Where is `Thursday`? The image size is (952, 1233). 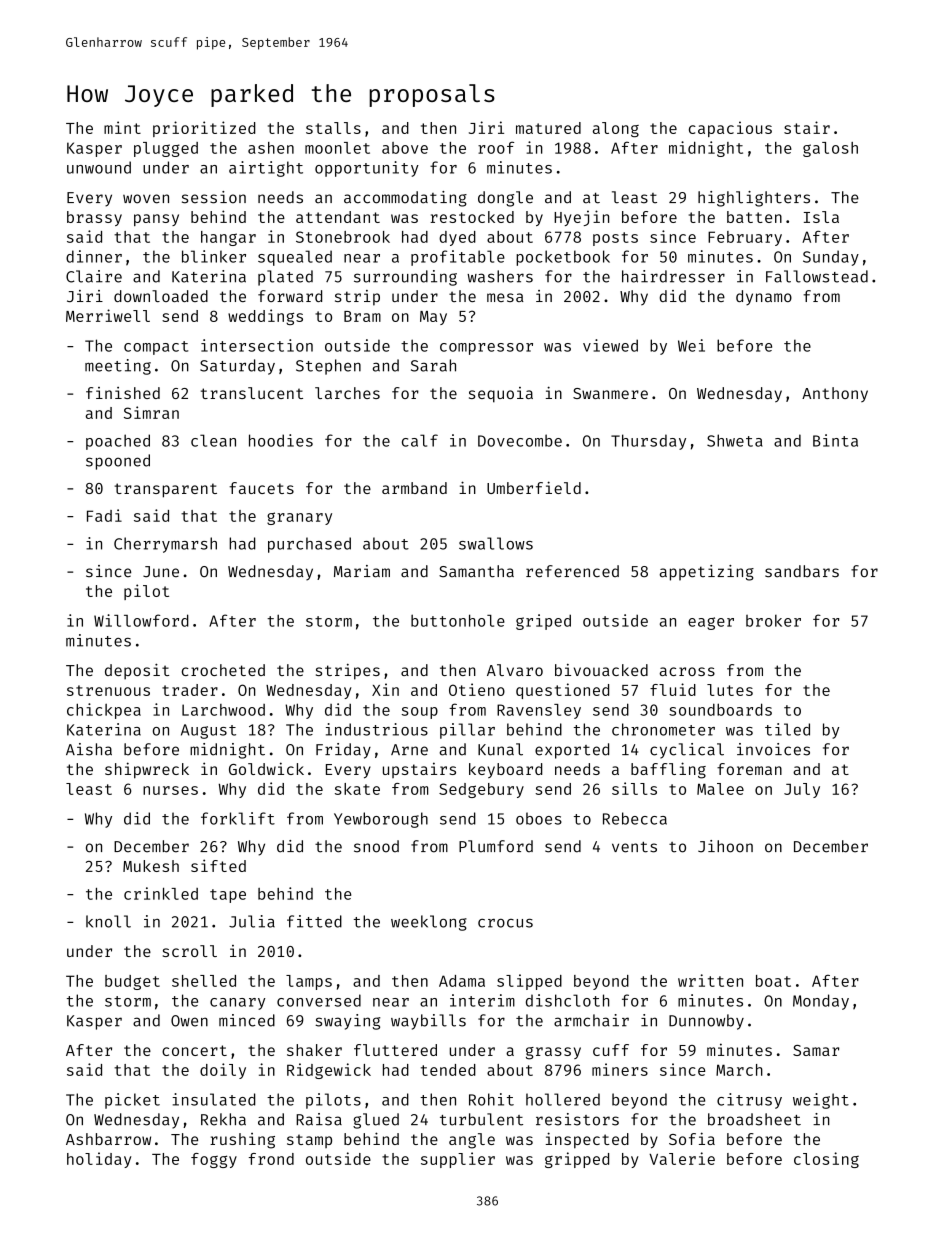 Thursday is located at coordinates (648, 442).
